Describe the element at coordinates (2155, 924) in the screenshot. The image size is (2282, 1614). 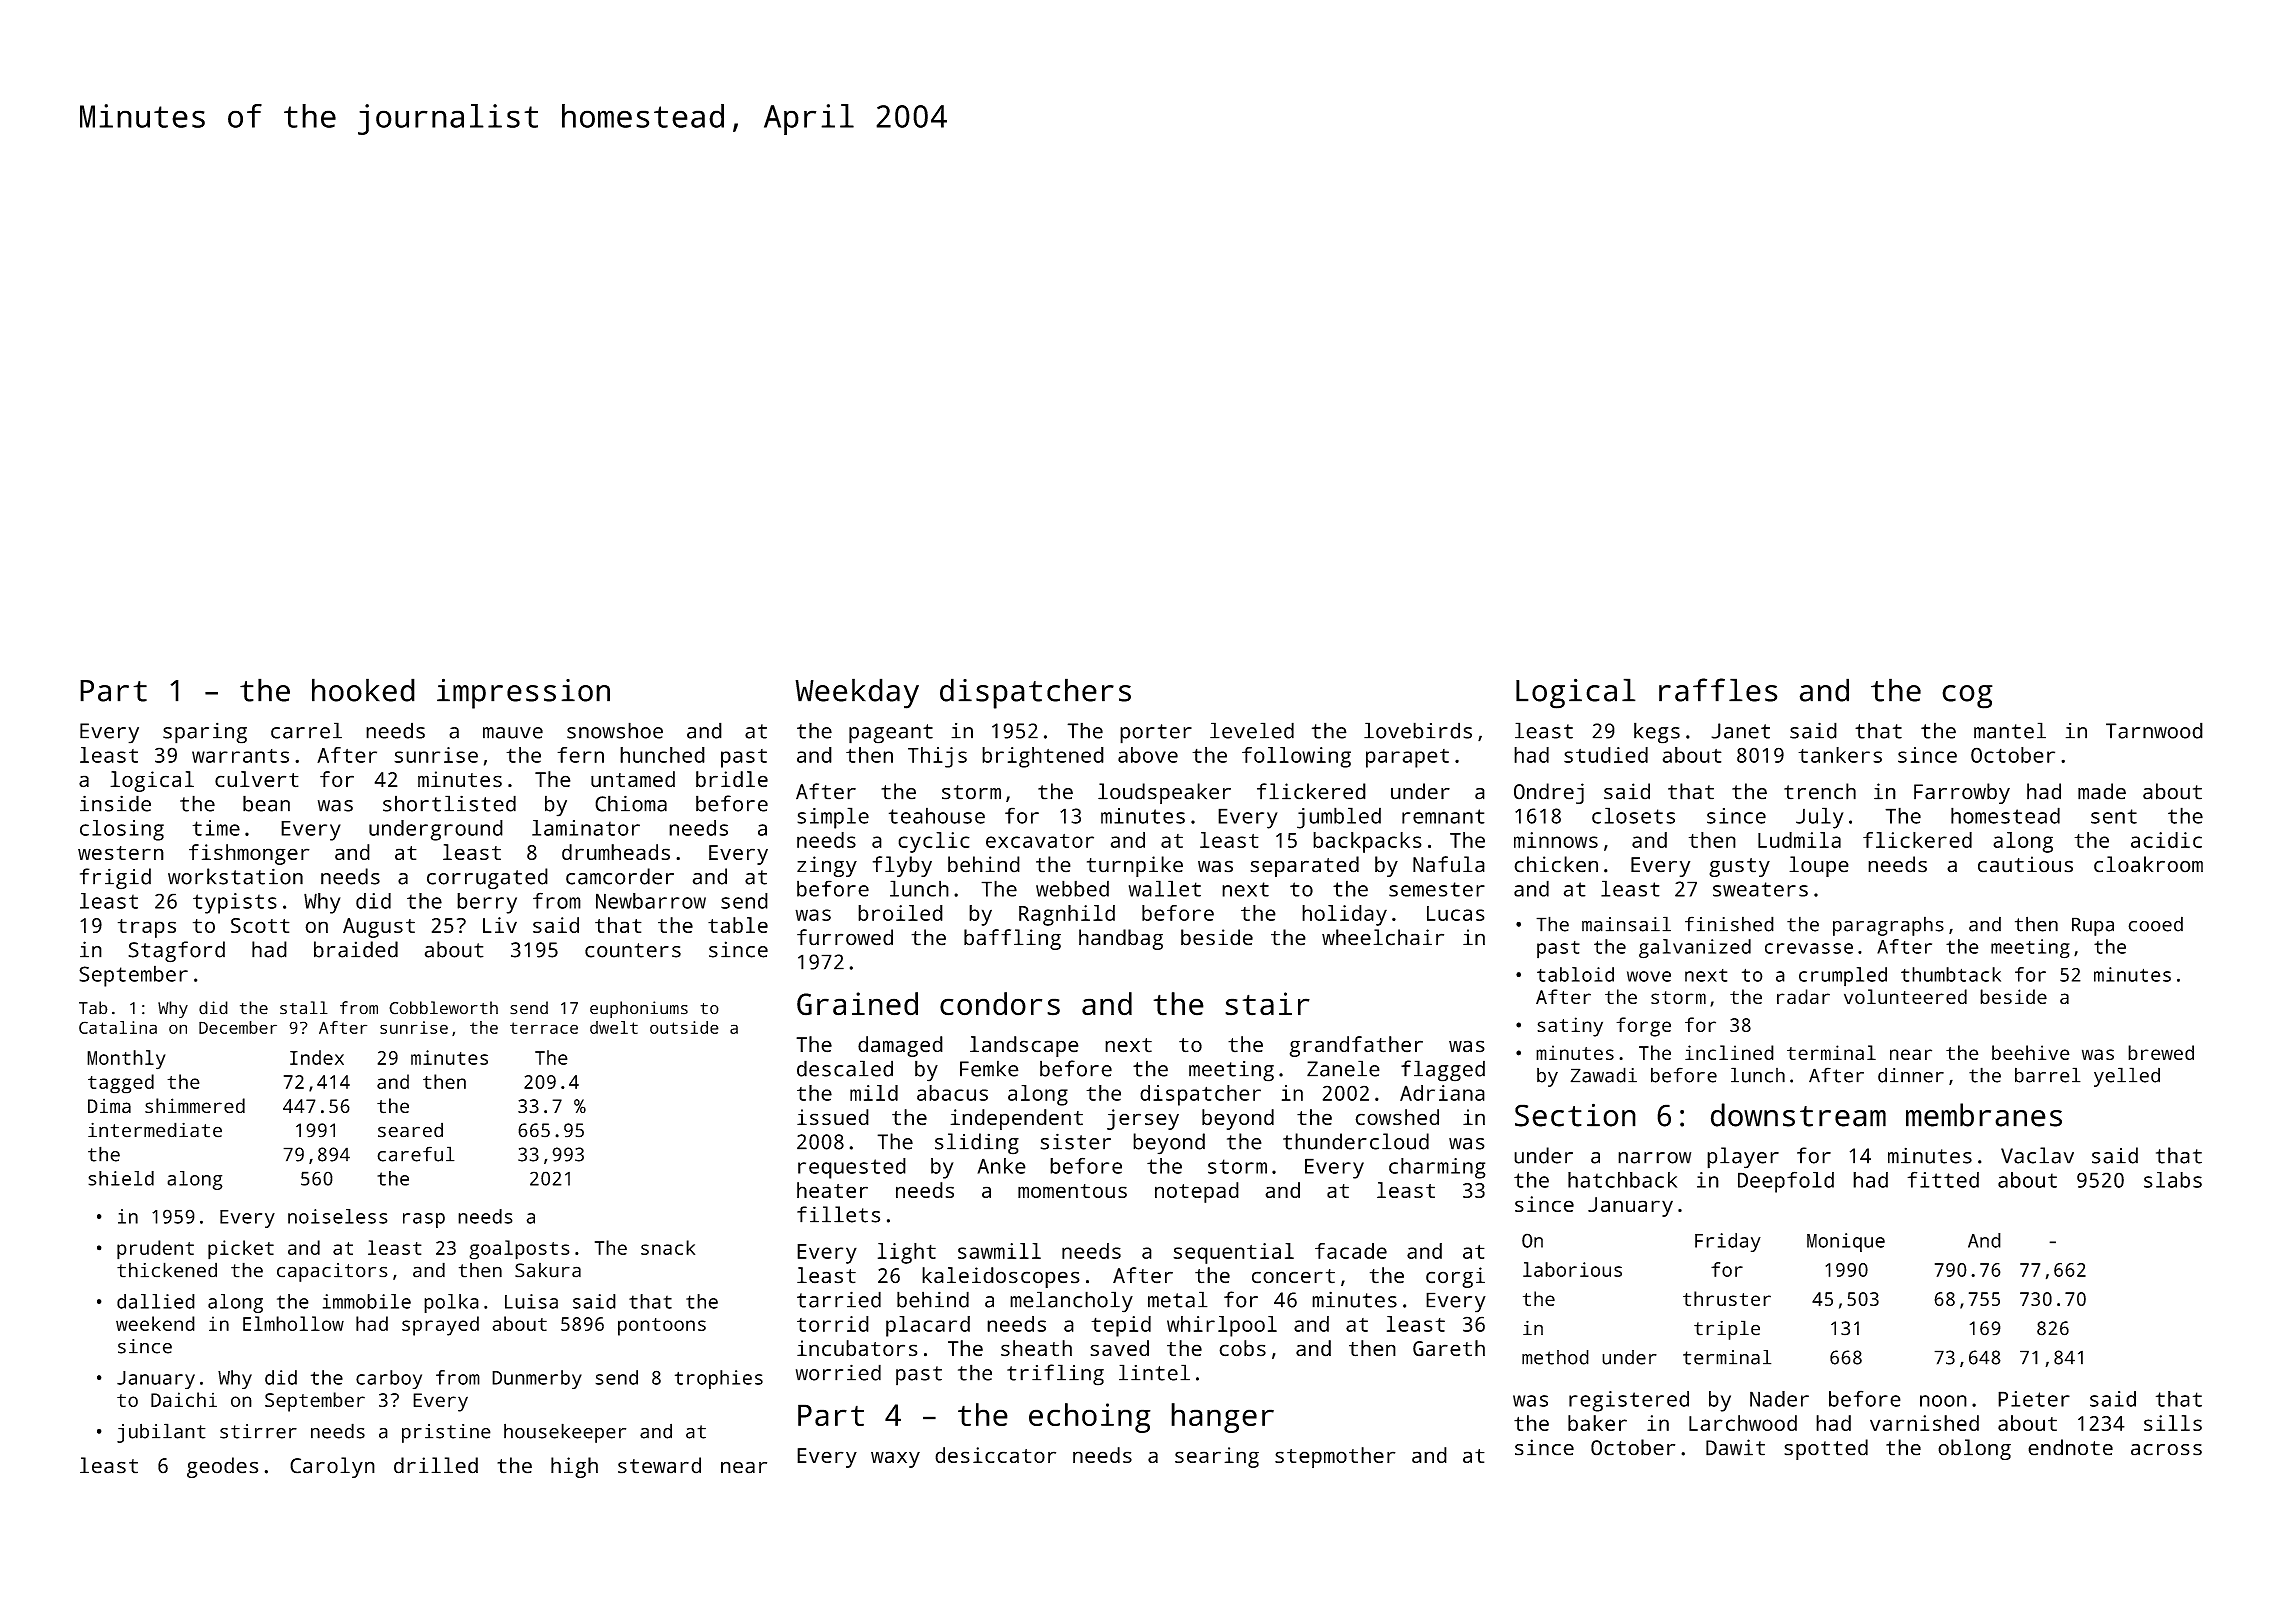
I see `cooed` at that location.
